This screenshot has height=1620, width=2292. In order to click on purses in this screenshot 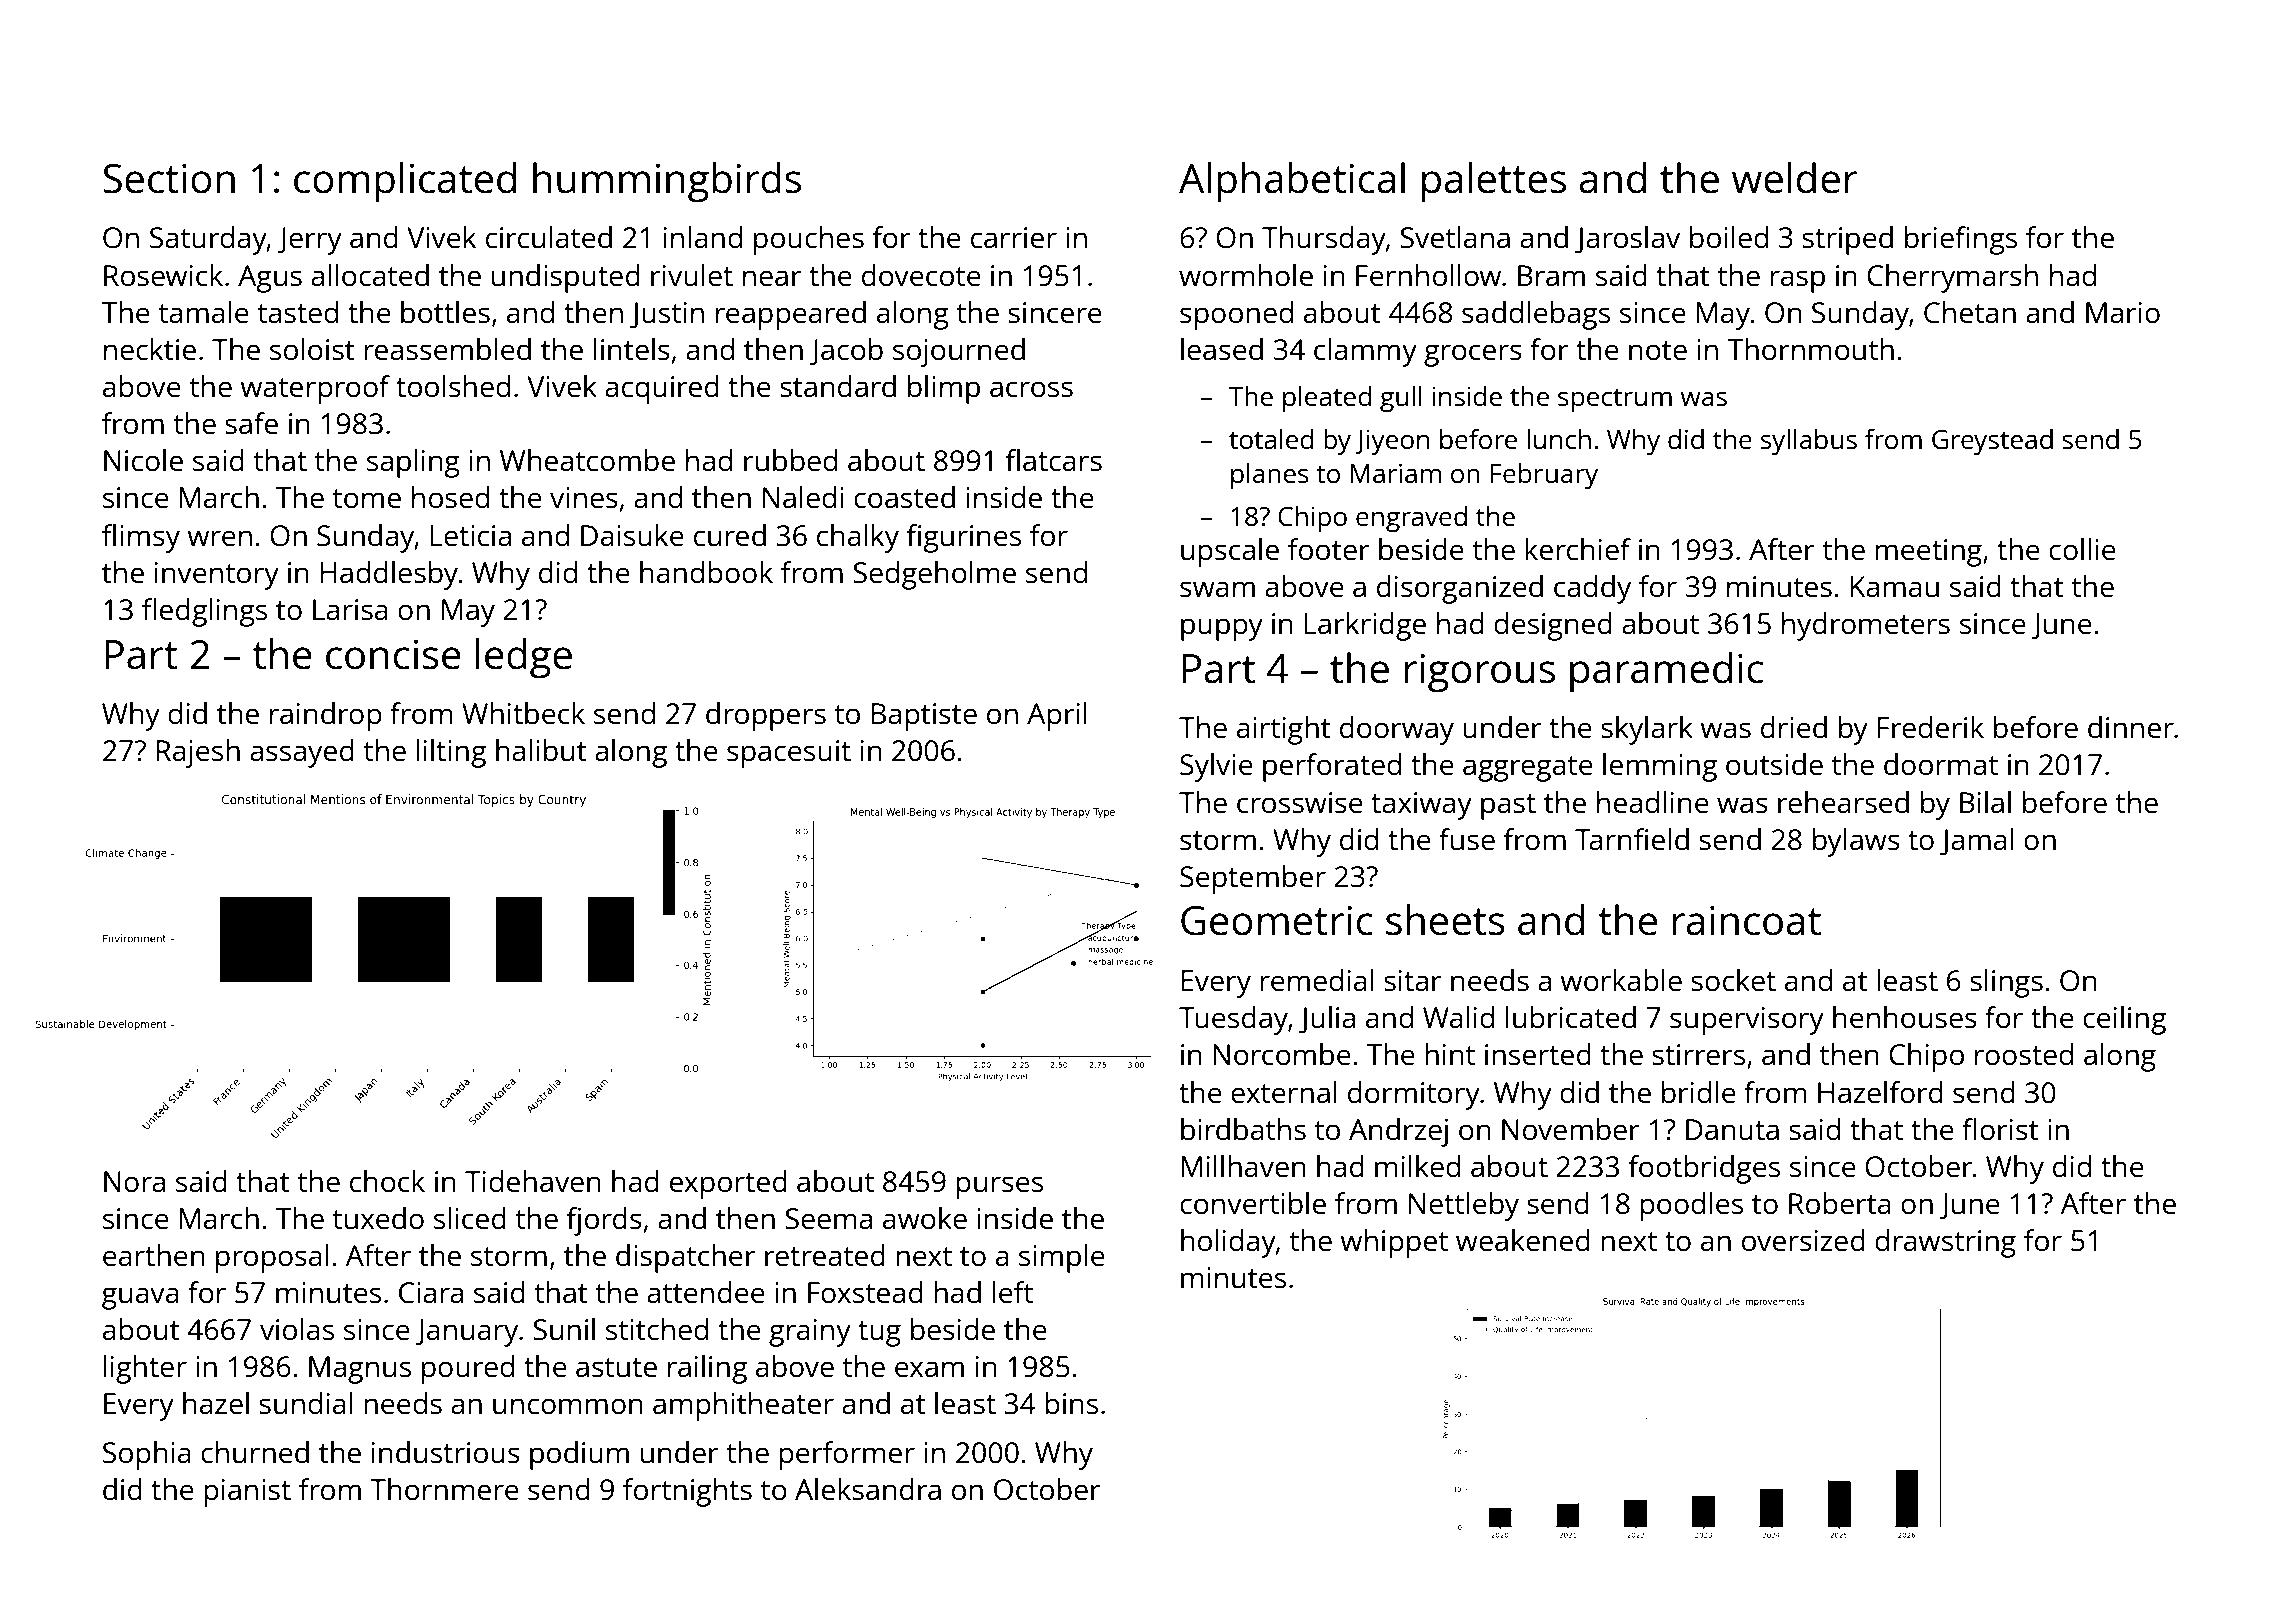, I will do `click(999, 1187)`.
